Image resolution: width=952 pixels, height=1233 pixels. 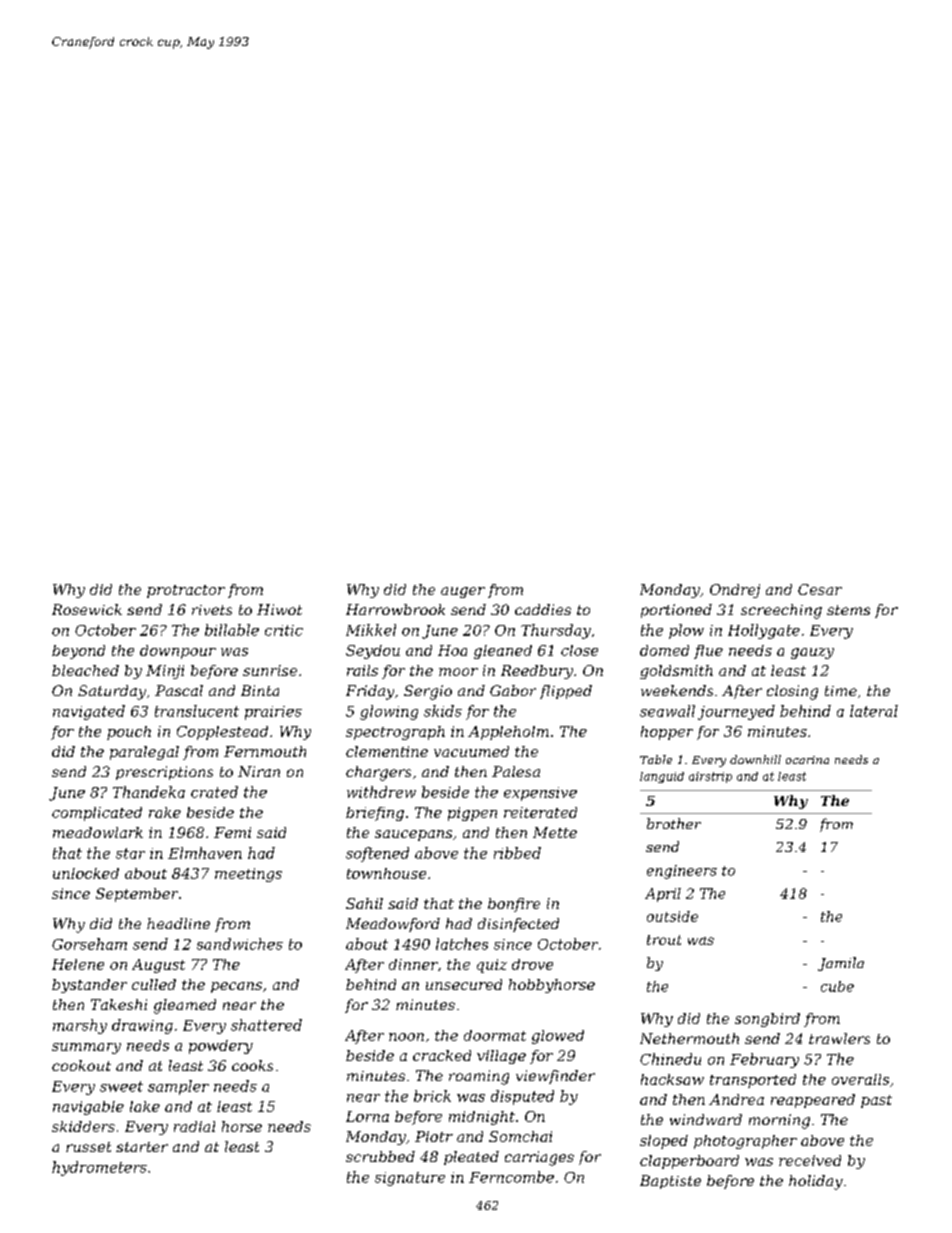 I want to click on summary, so click(x=86, y=1048).
